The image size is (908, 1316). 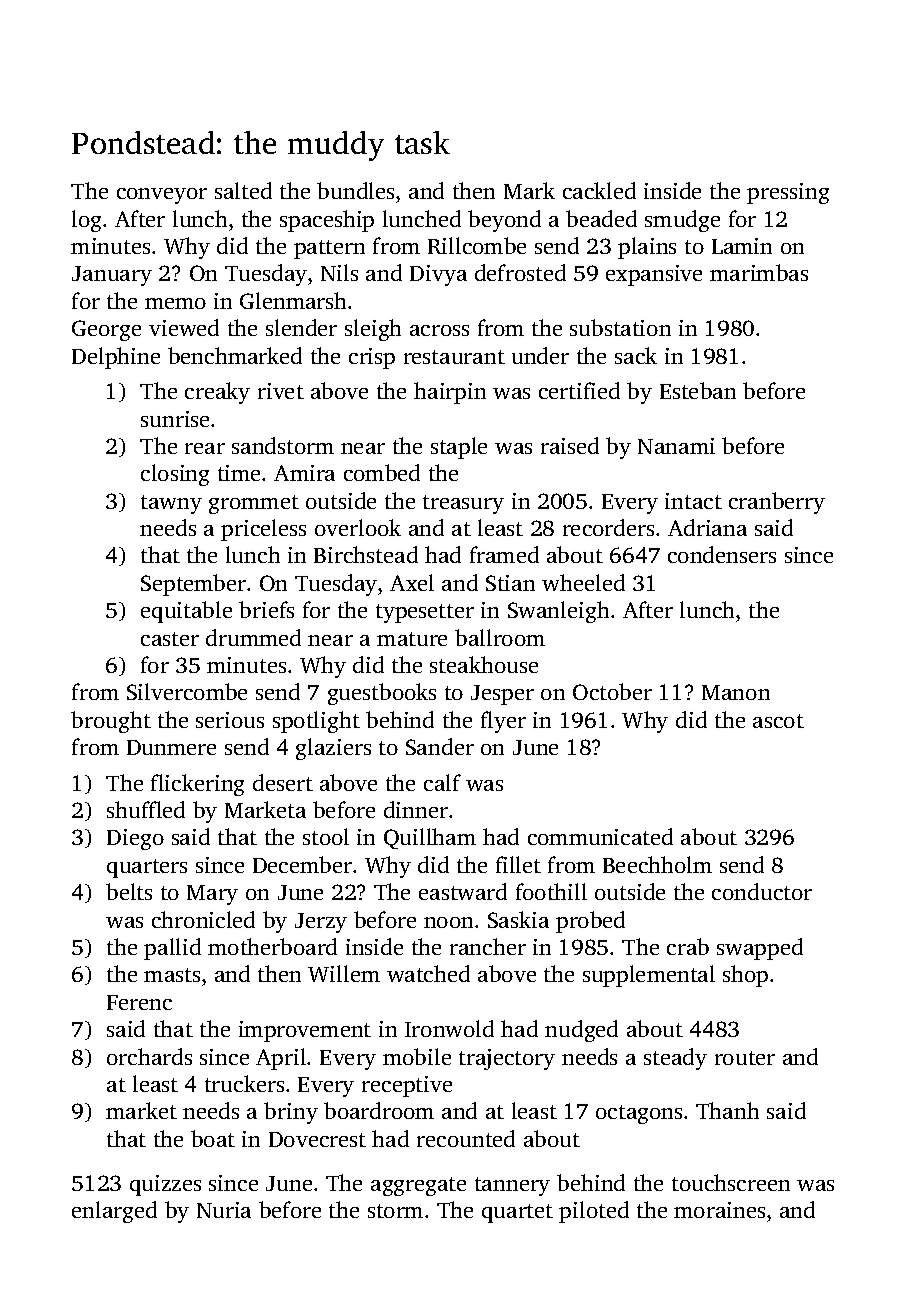 I want to click on hairpin, so click(x=450, y=393).
